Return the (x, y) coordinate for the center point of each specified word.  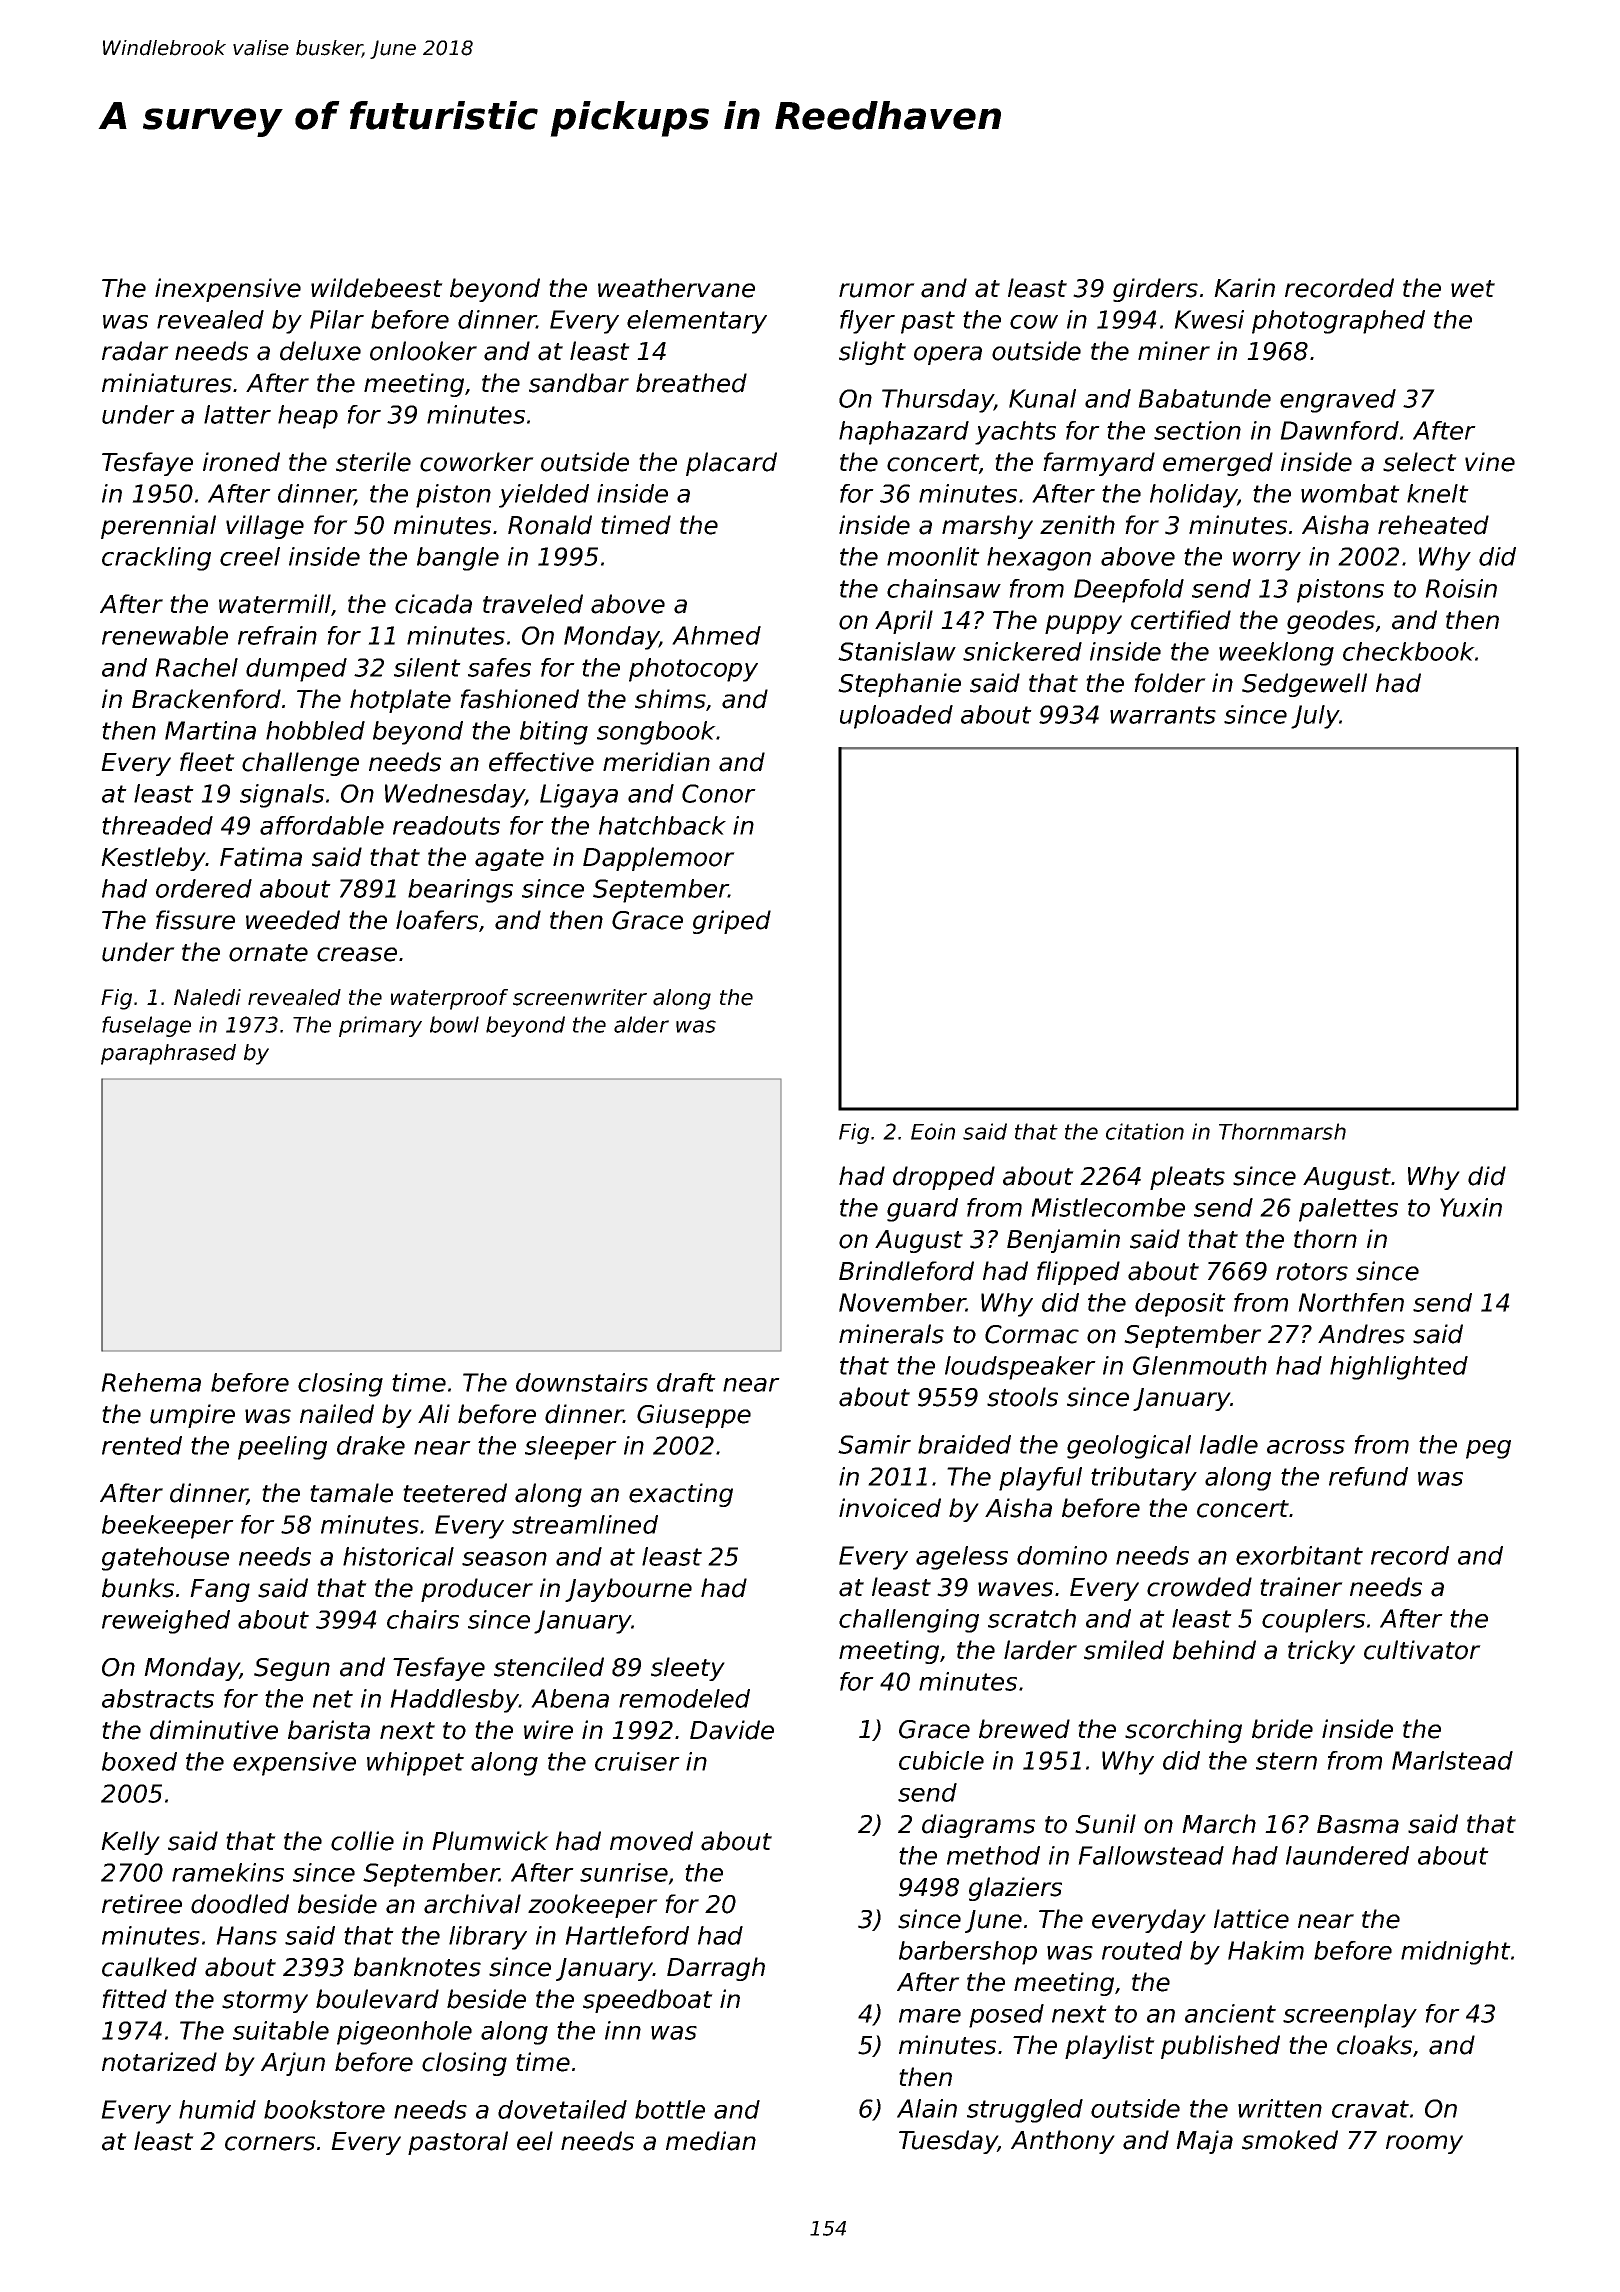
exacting (681, 1495)
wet (1473, 289)
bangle (458, 559)
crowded (1199, 1587)
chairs (423, 1619)
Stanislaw (897, 651)
